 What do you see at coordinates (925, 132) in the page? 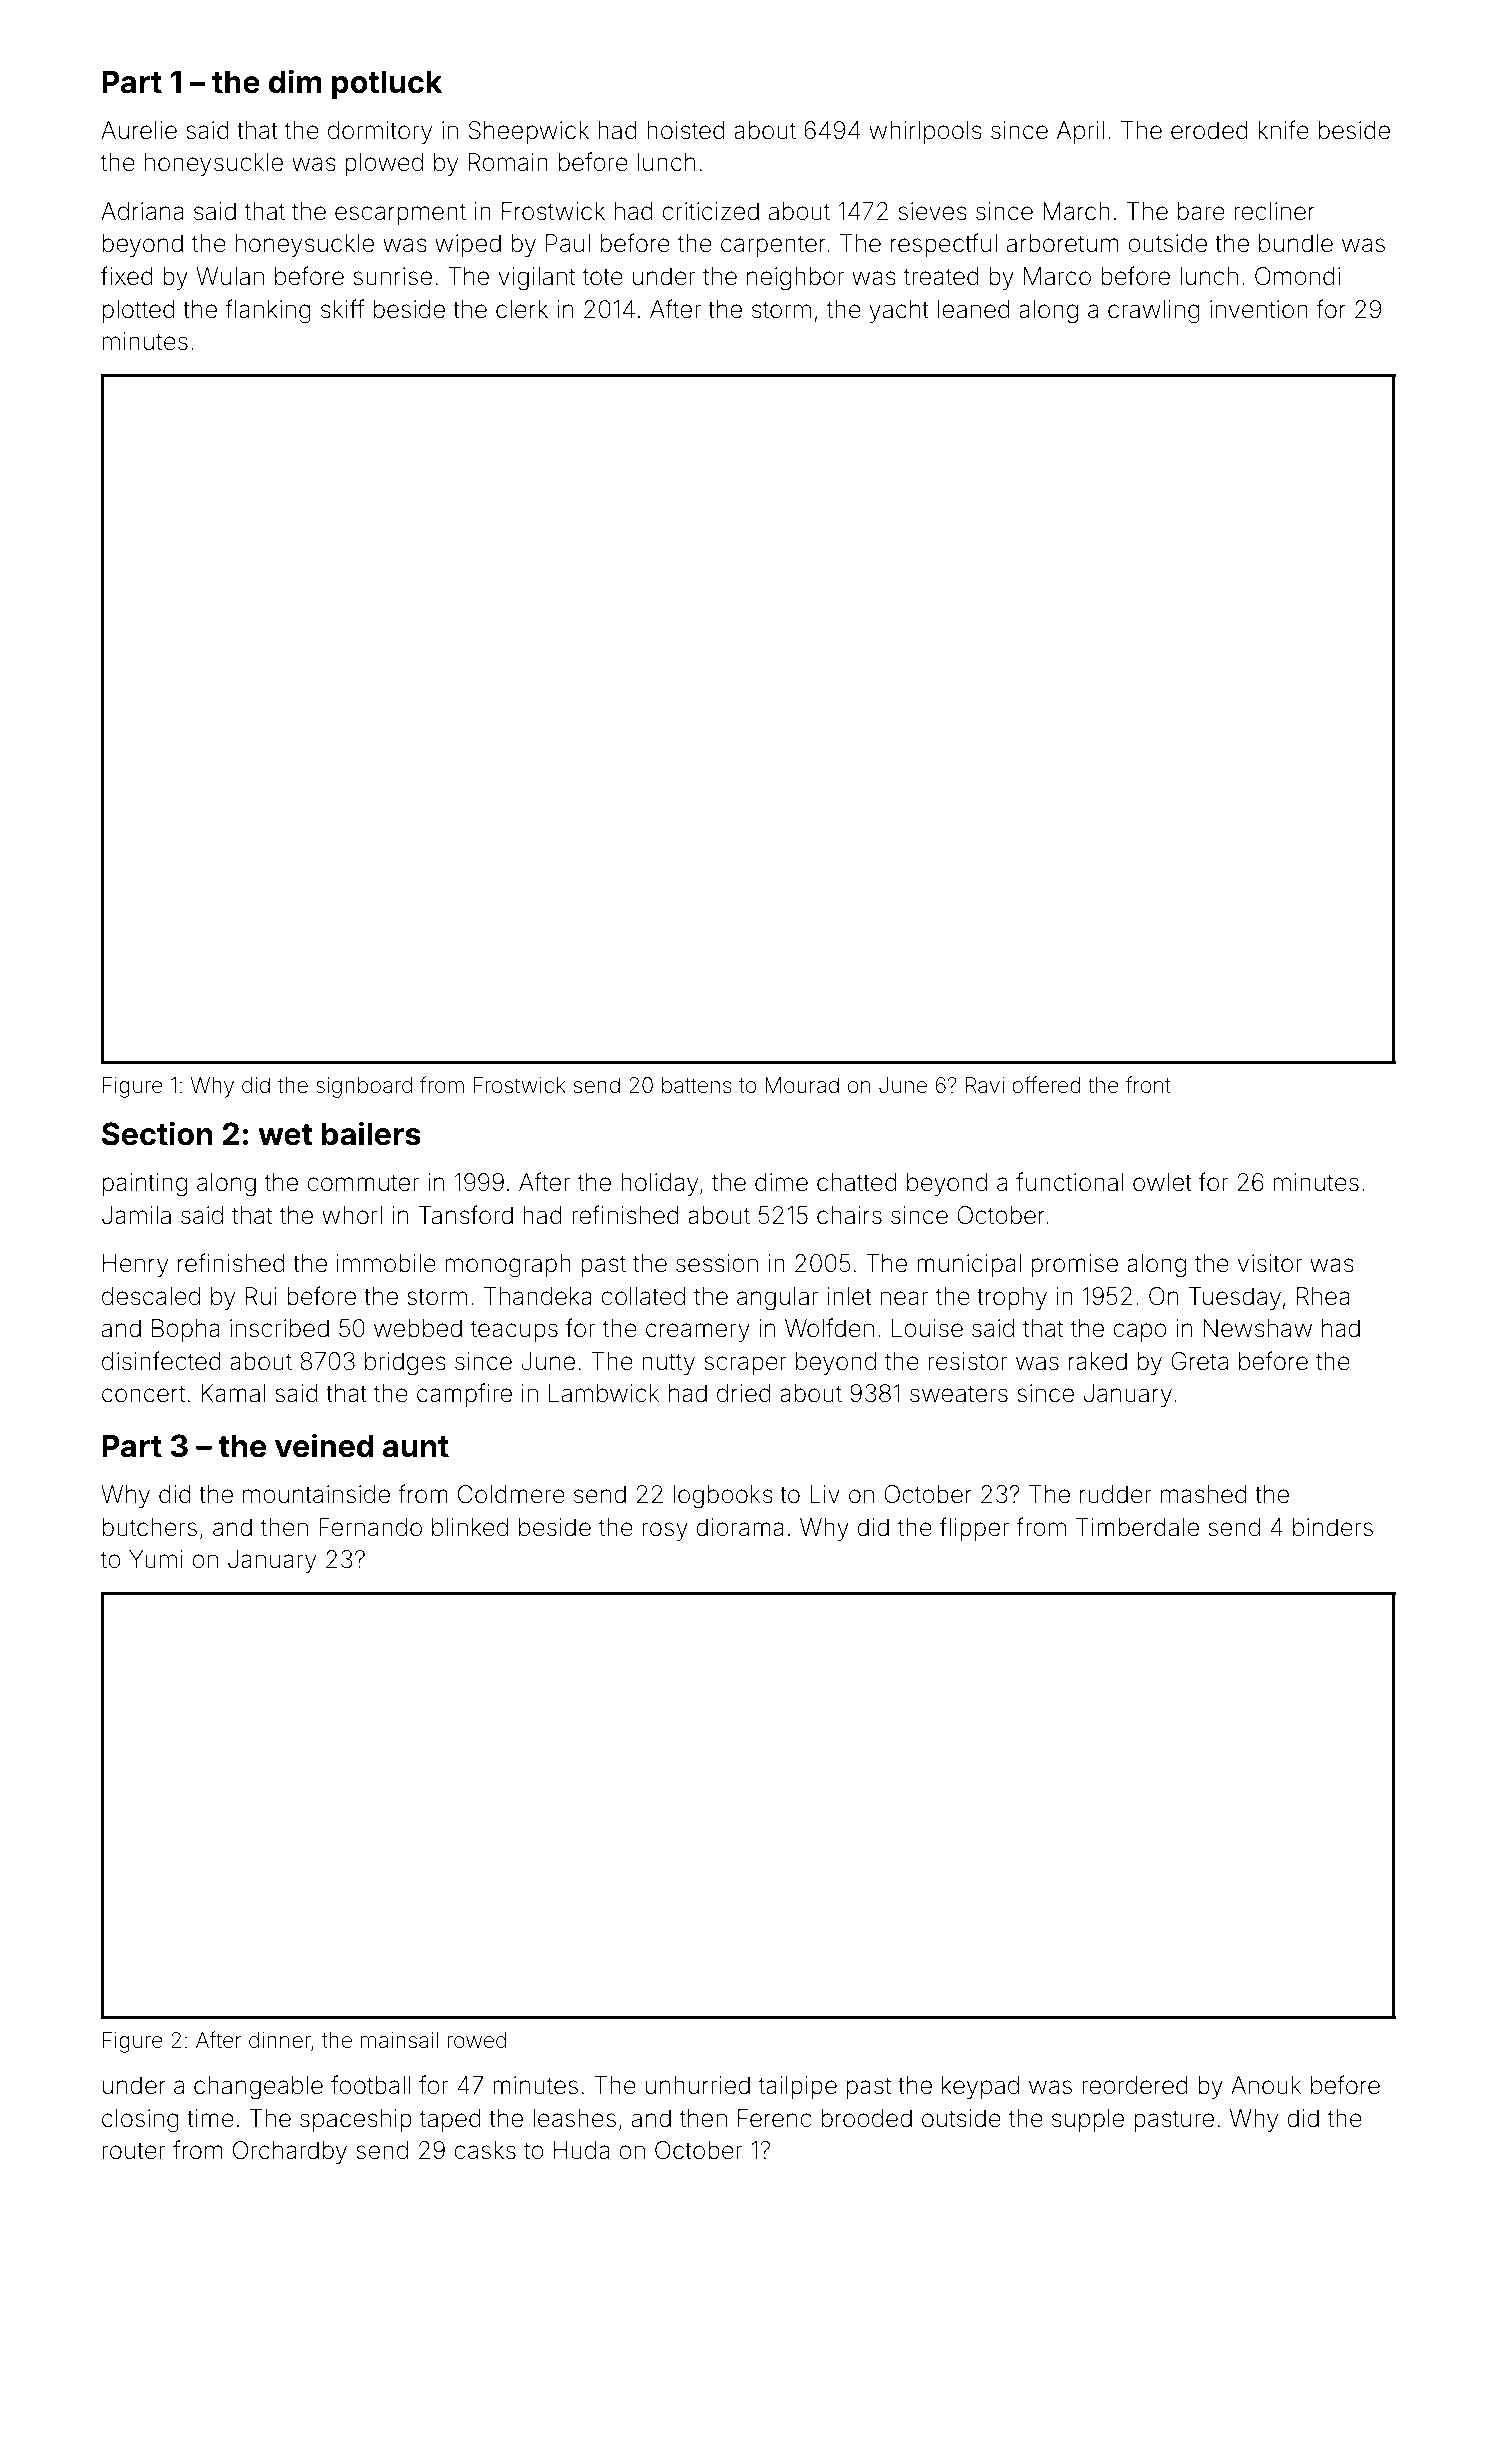
I see `whirlpools` at bounding box center [925, 132].
